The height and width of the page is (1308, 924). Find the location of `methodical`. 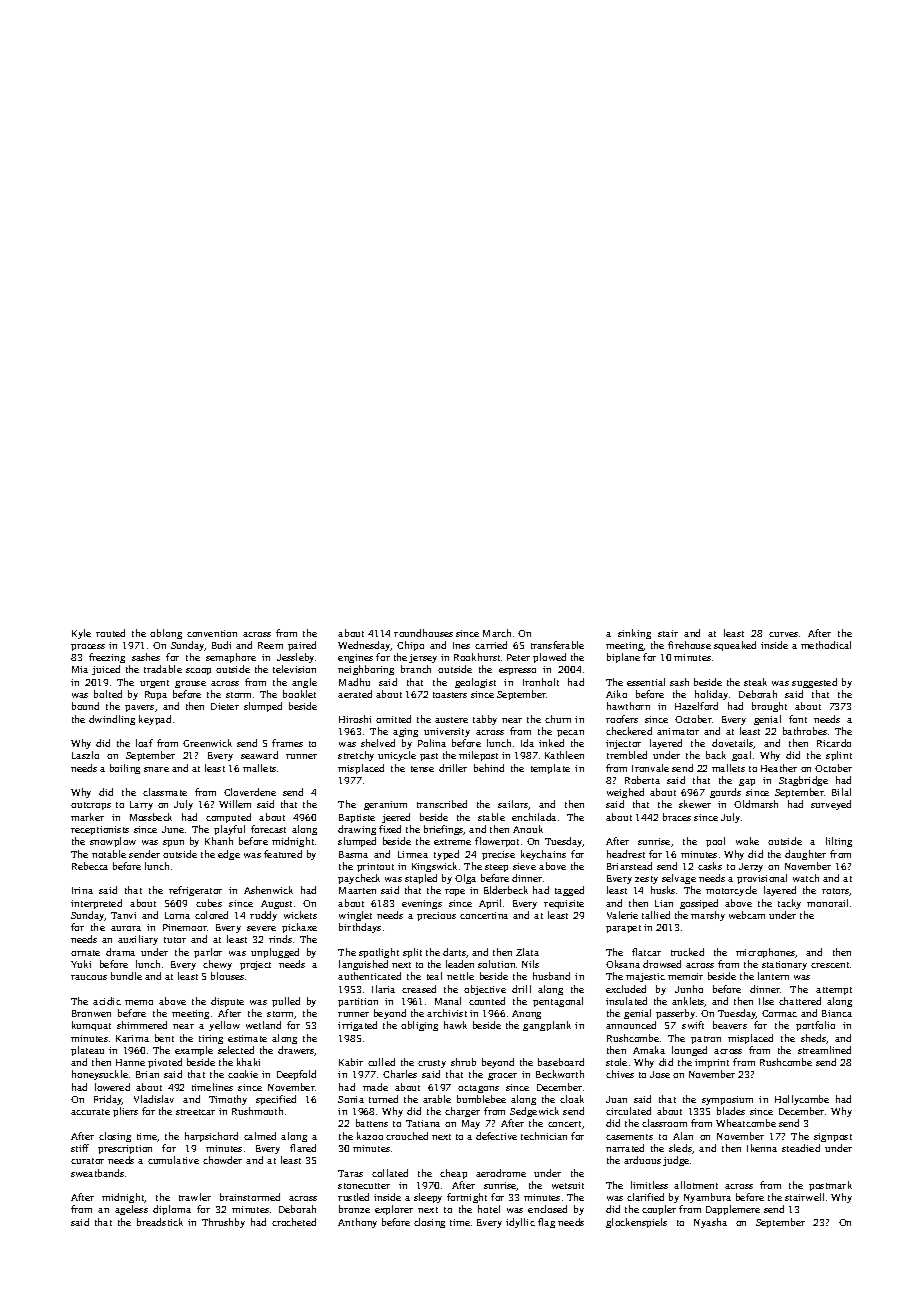

methodical is located at coordinates (826, 645).
